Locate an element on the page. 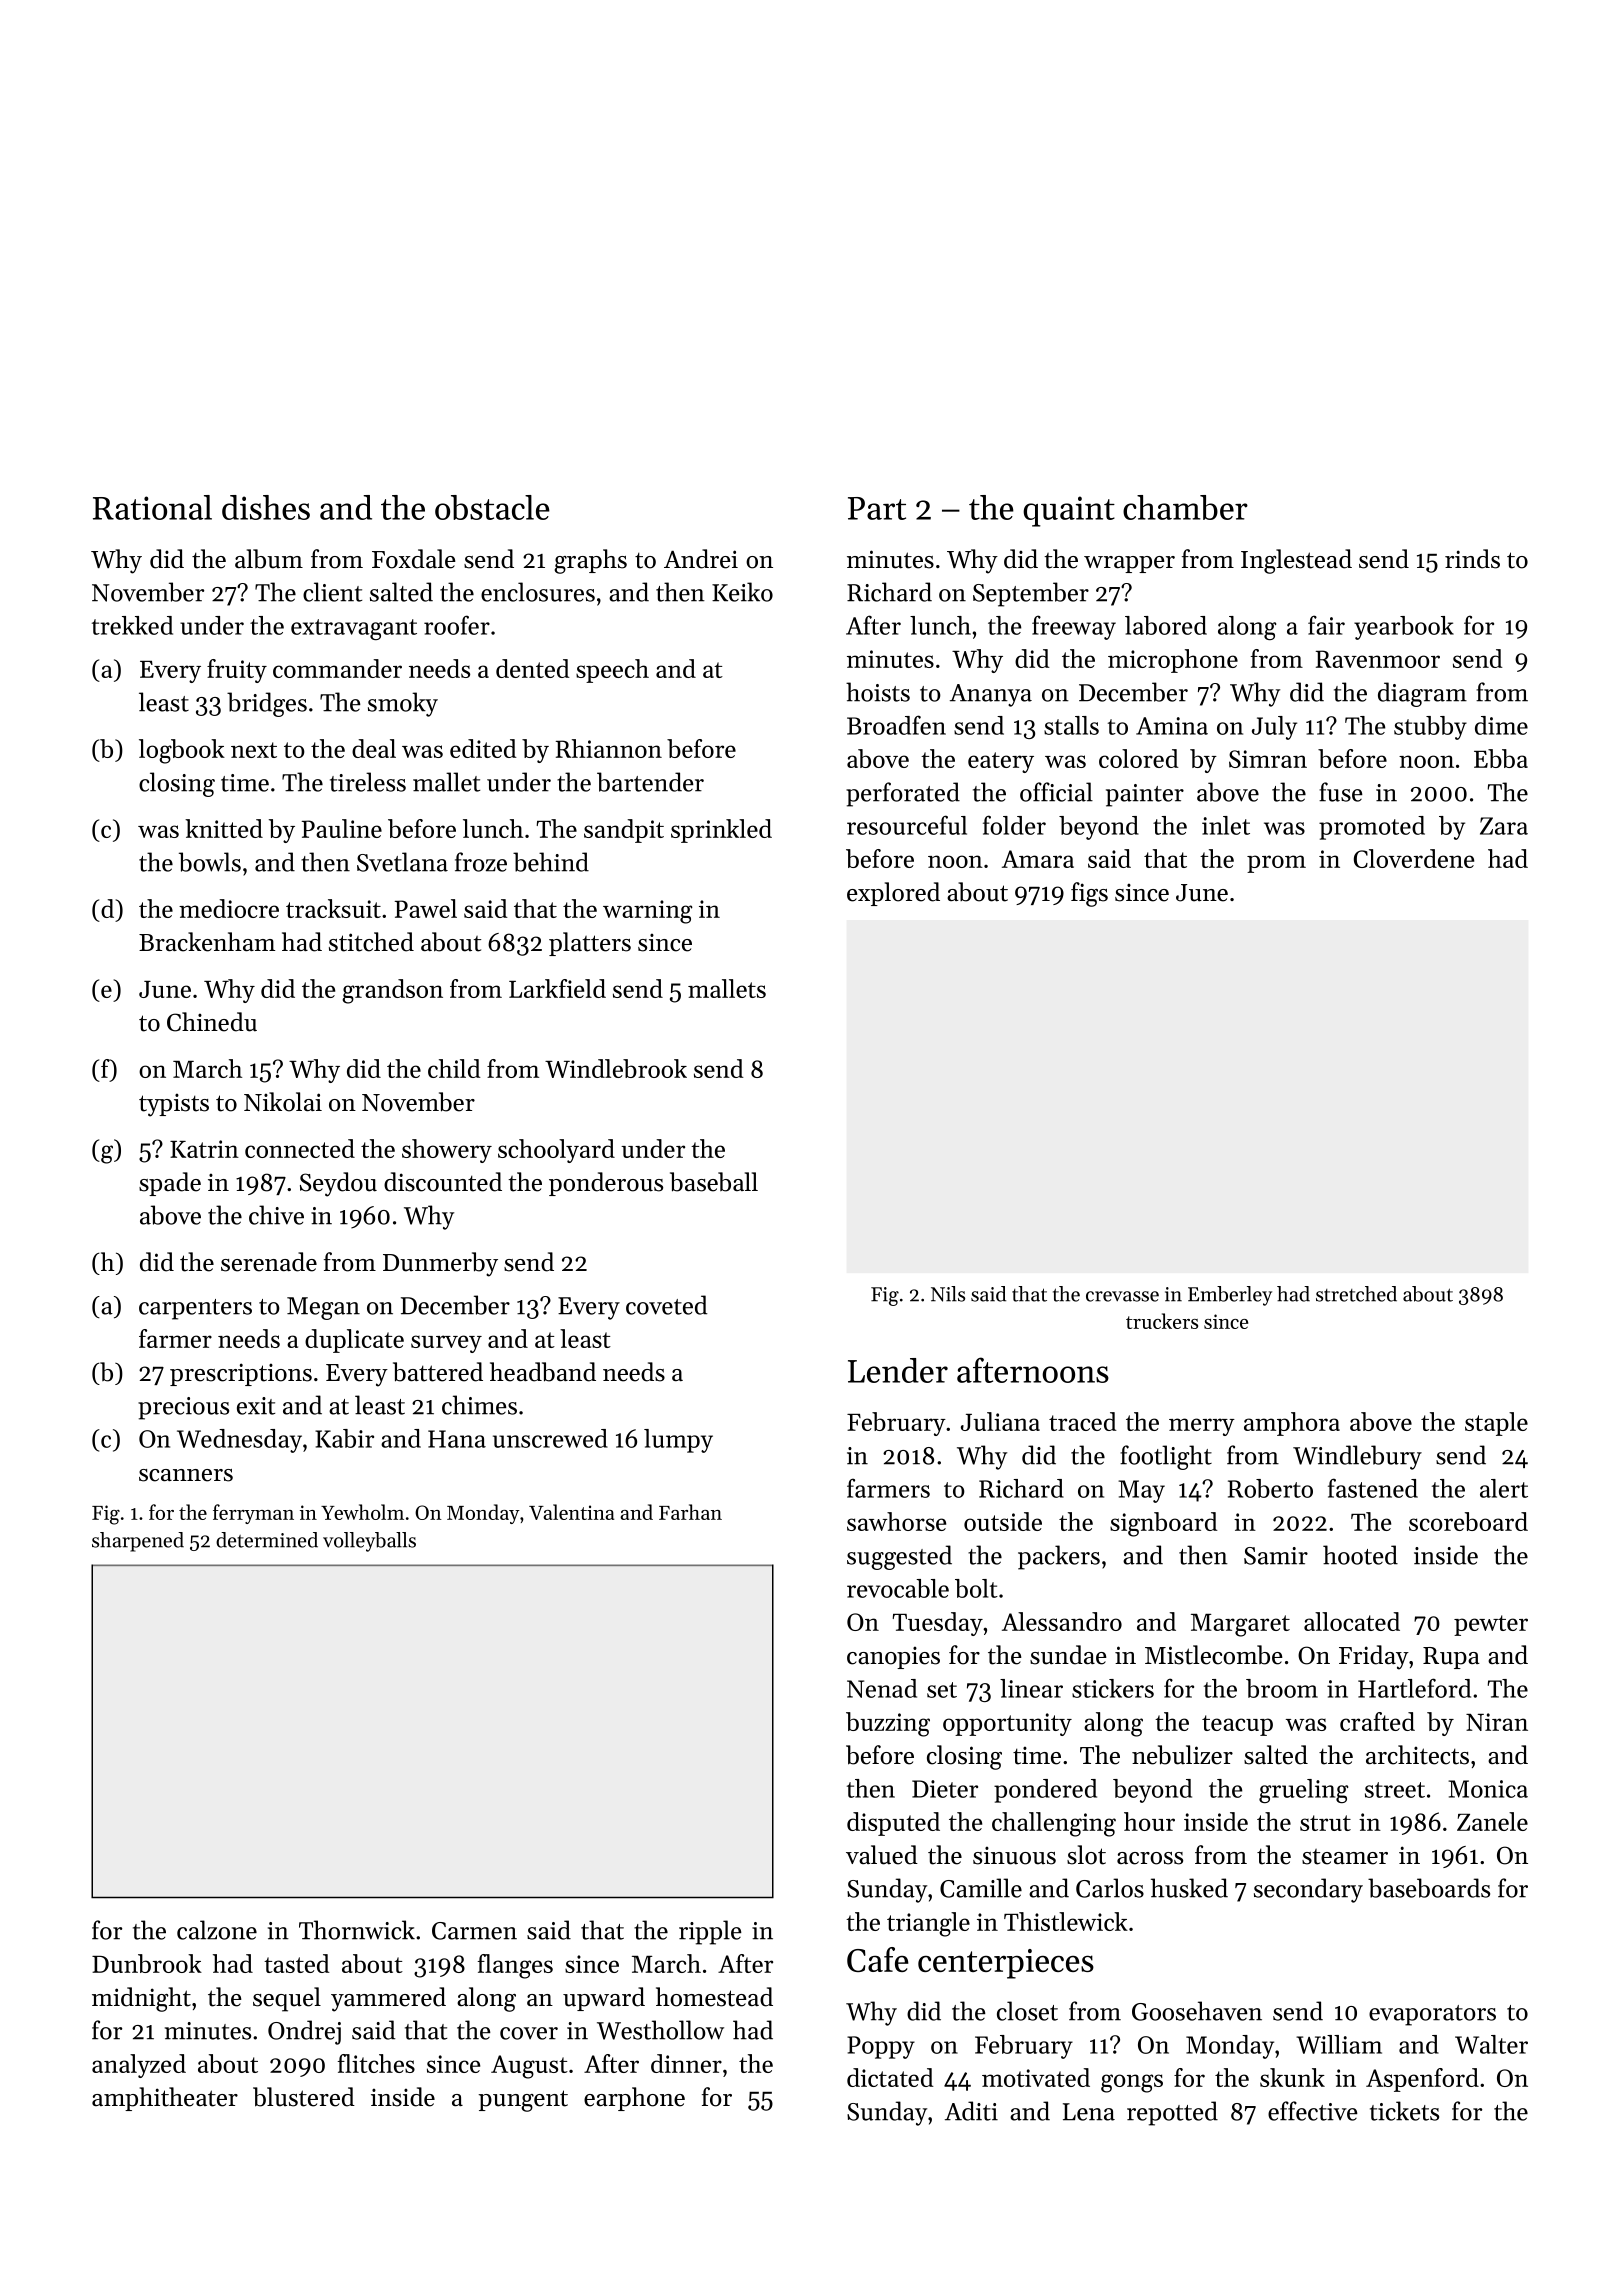 This page has width=1620, height=2292. fruity is located at coordinates (237, 671).
